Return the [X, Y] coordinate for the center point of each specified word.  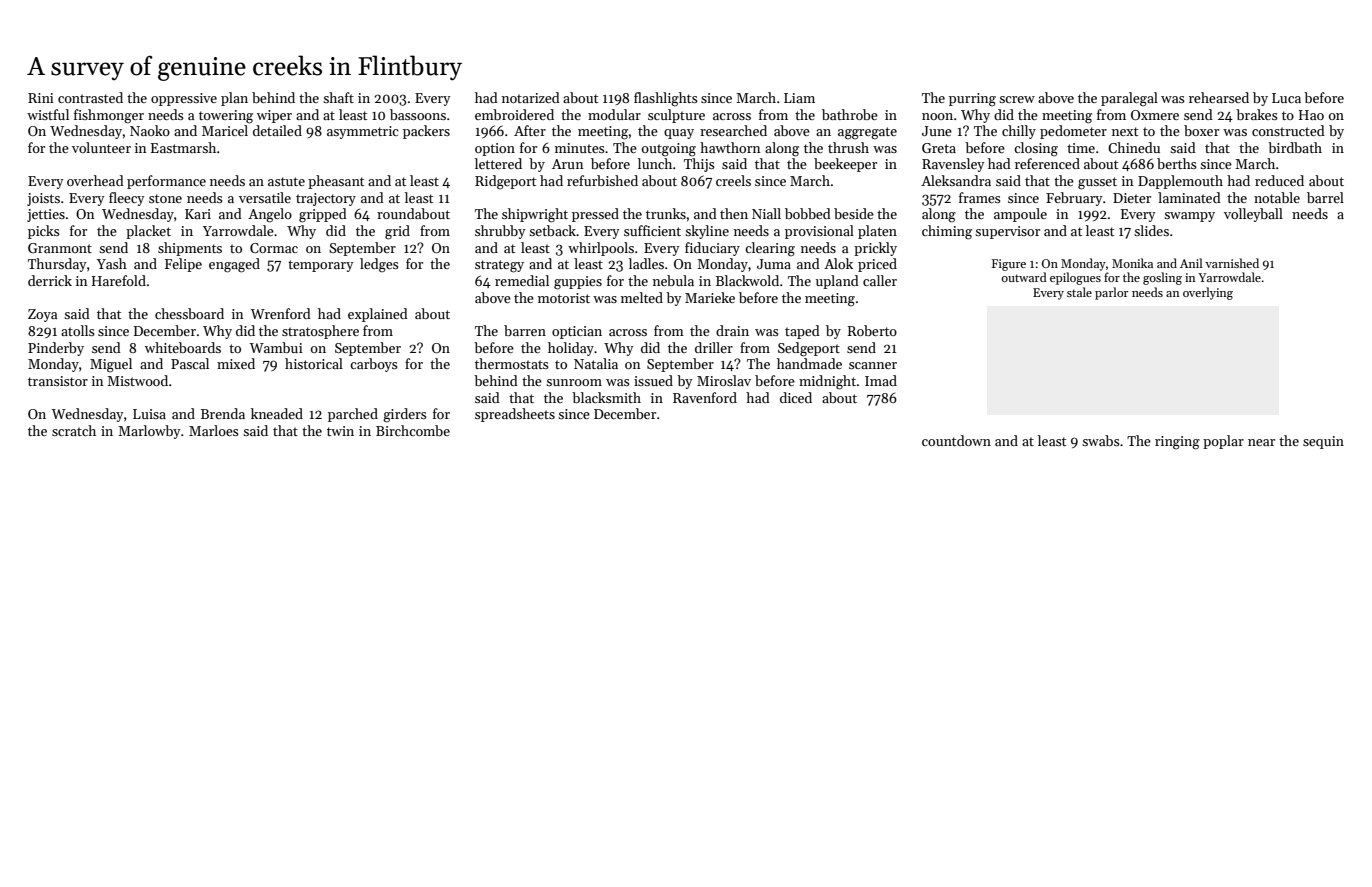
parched [353, 415]
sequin [1323, 442]
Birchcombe [413, 430]
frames [980, 197]
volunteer [101, 147]
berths [1177, 163]
